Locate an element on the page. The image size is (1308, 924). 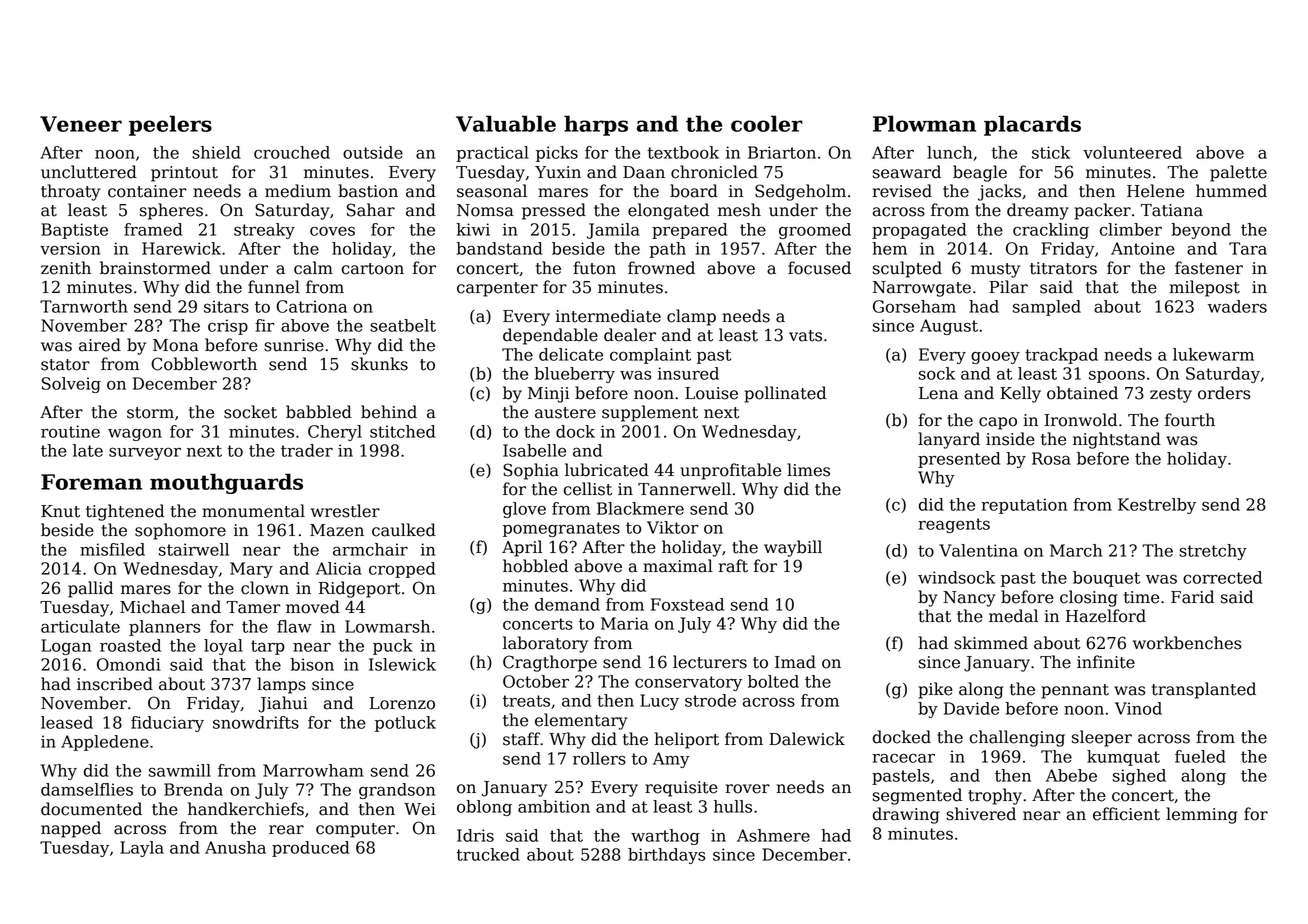
pressed is located at coordinates (554, 211).
